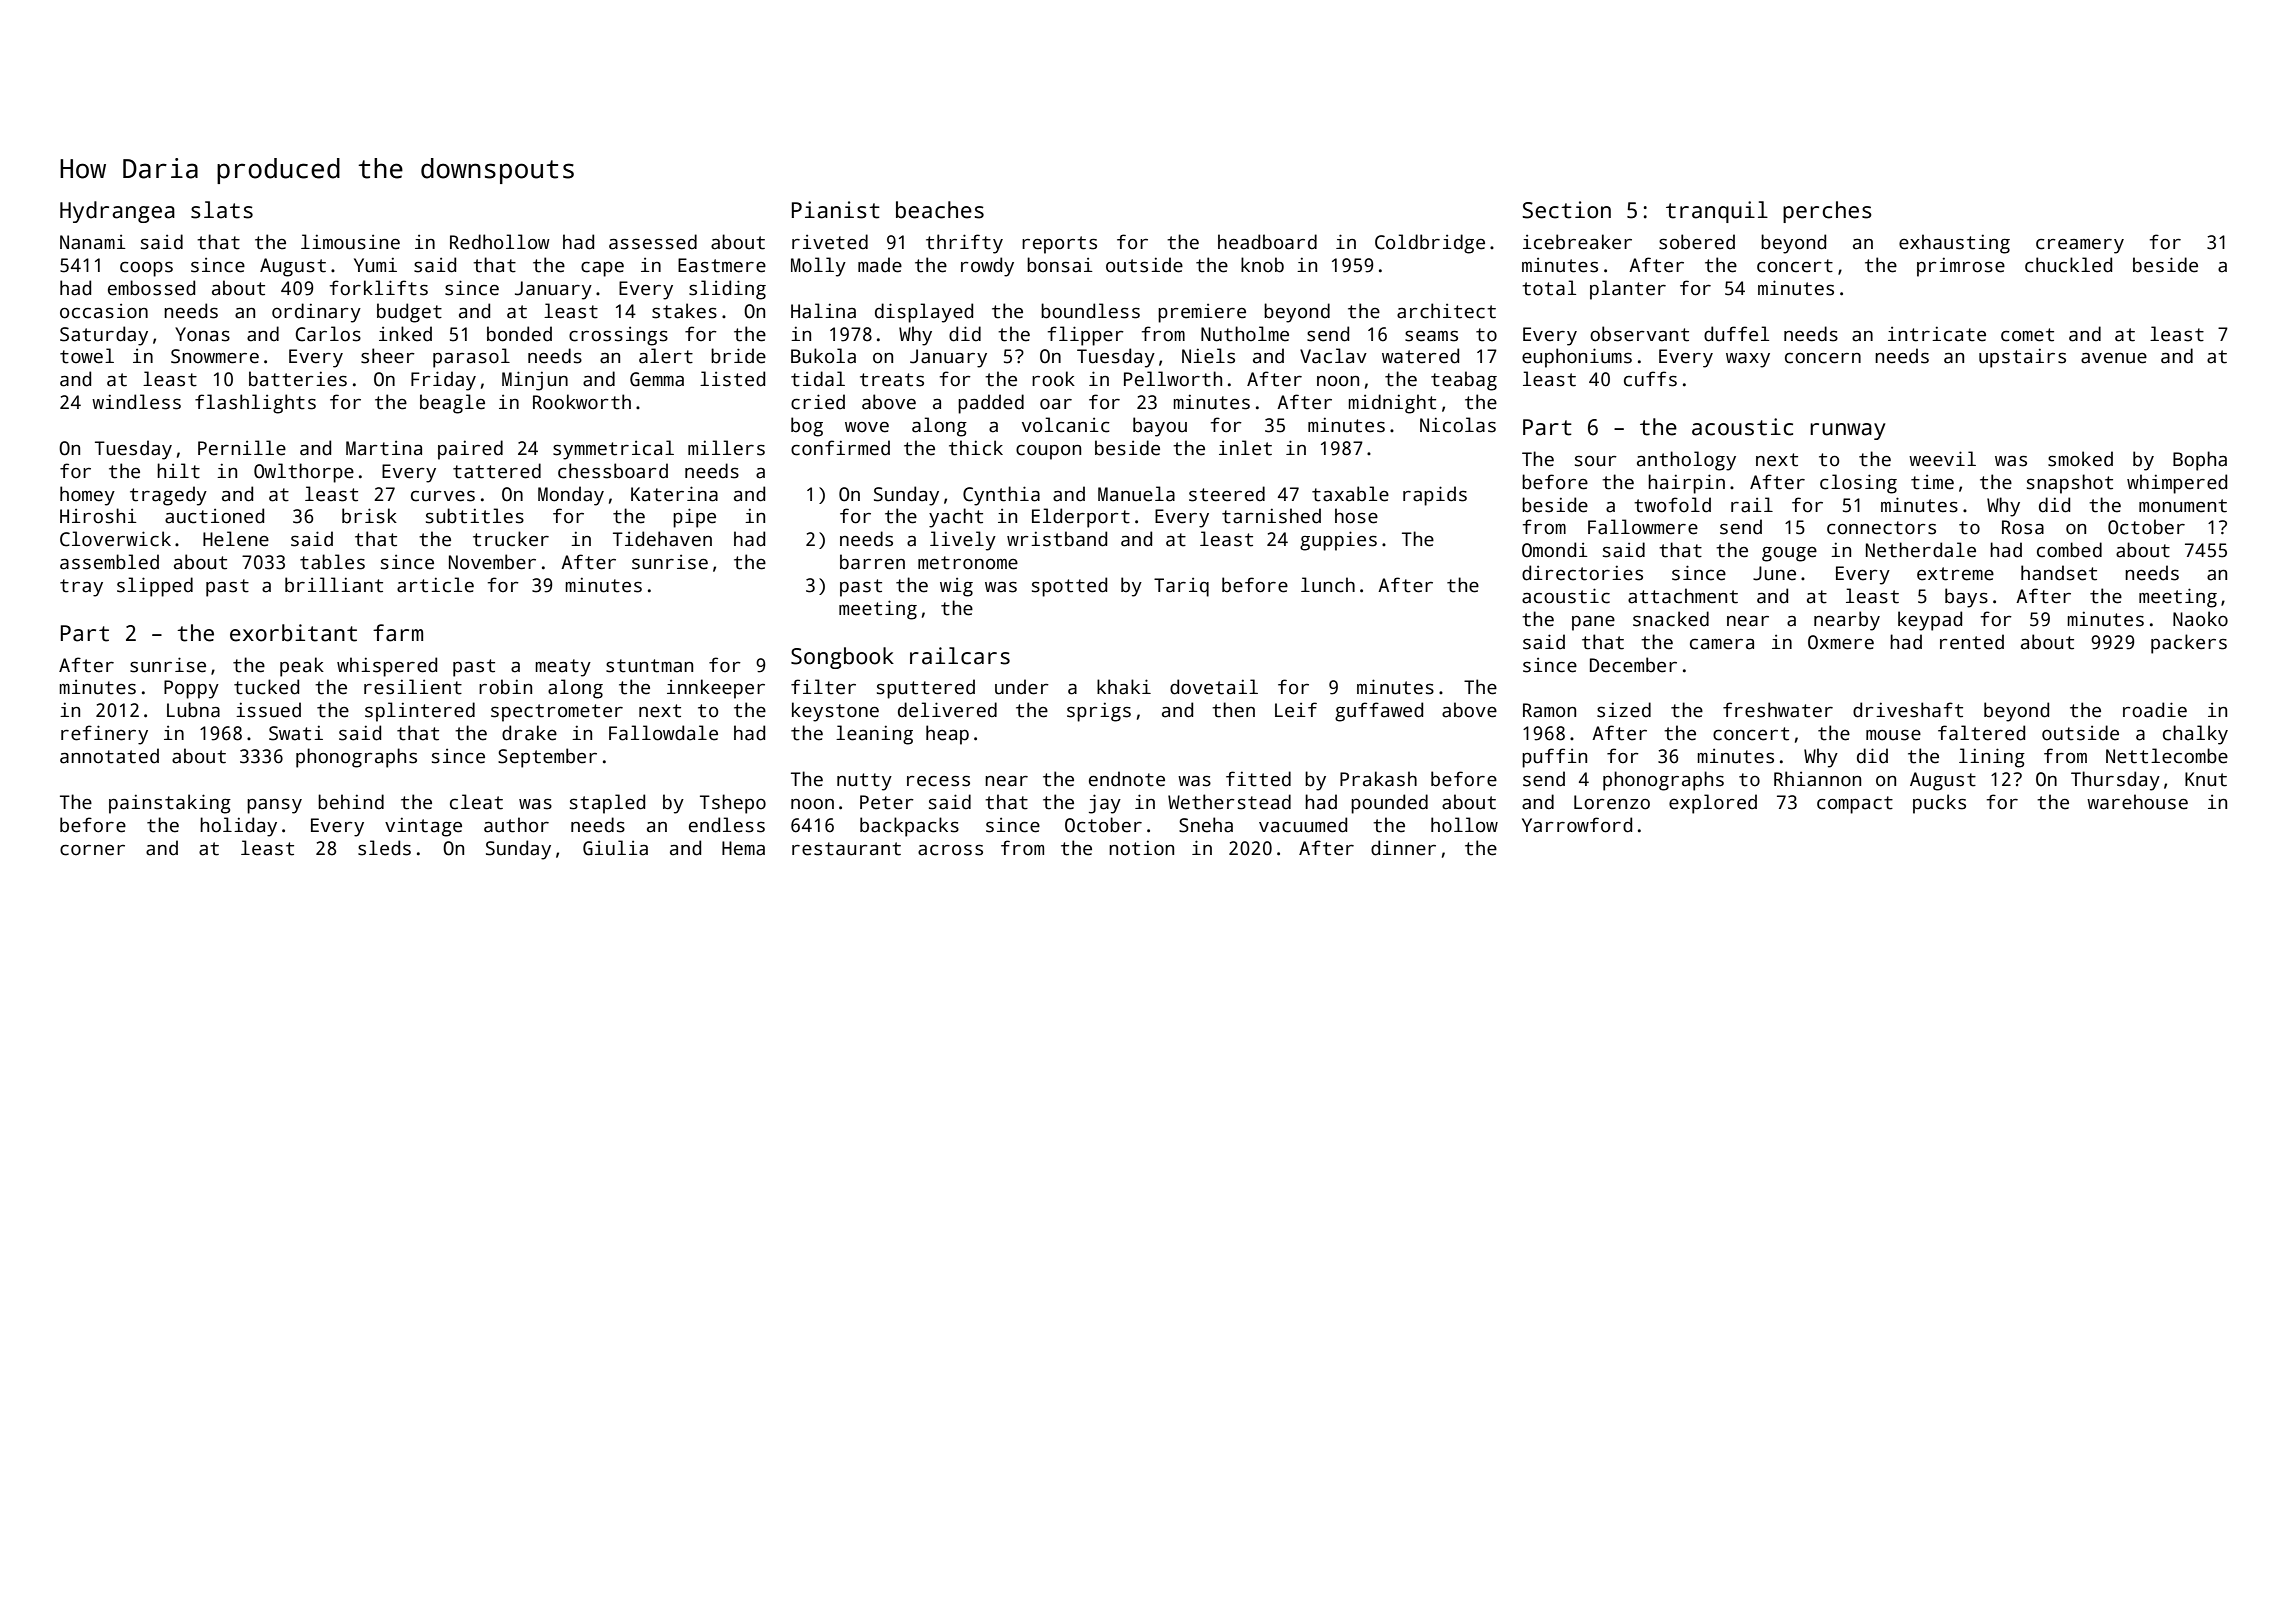 This image has width=2288, height=1618. I want to click on exorbitant, so click(293, 633).
